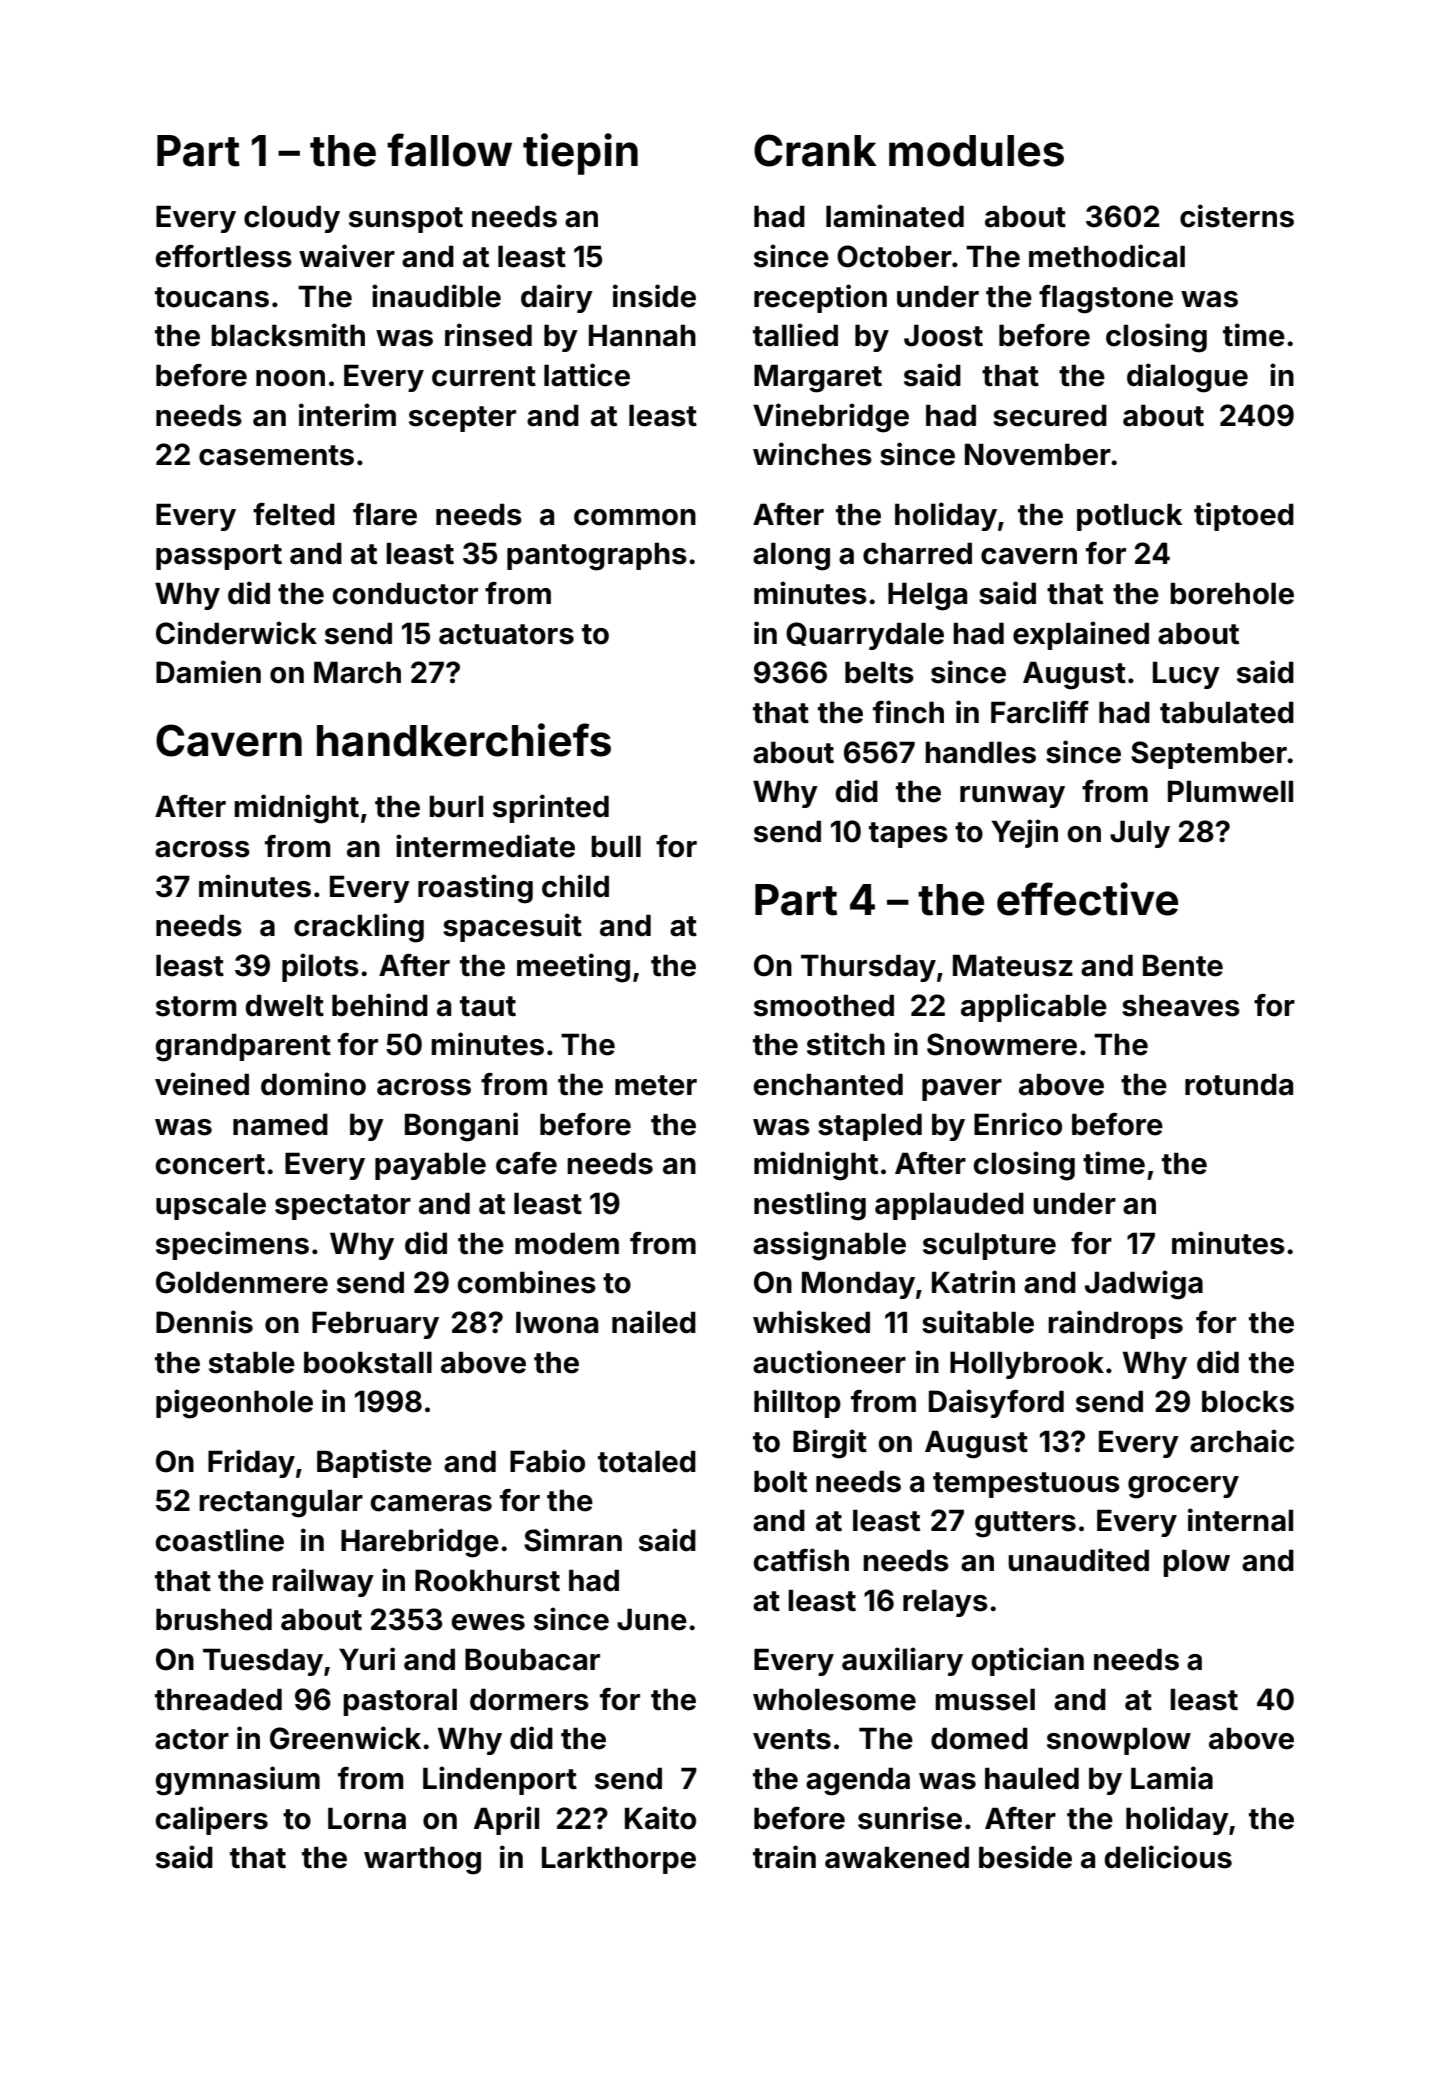 This screenshot has height=2100, width=1450. What do you see at coordinates (1024, 833) in the screenshot?
I see `Yejin` at bounding box center [1024, 833].
